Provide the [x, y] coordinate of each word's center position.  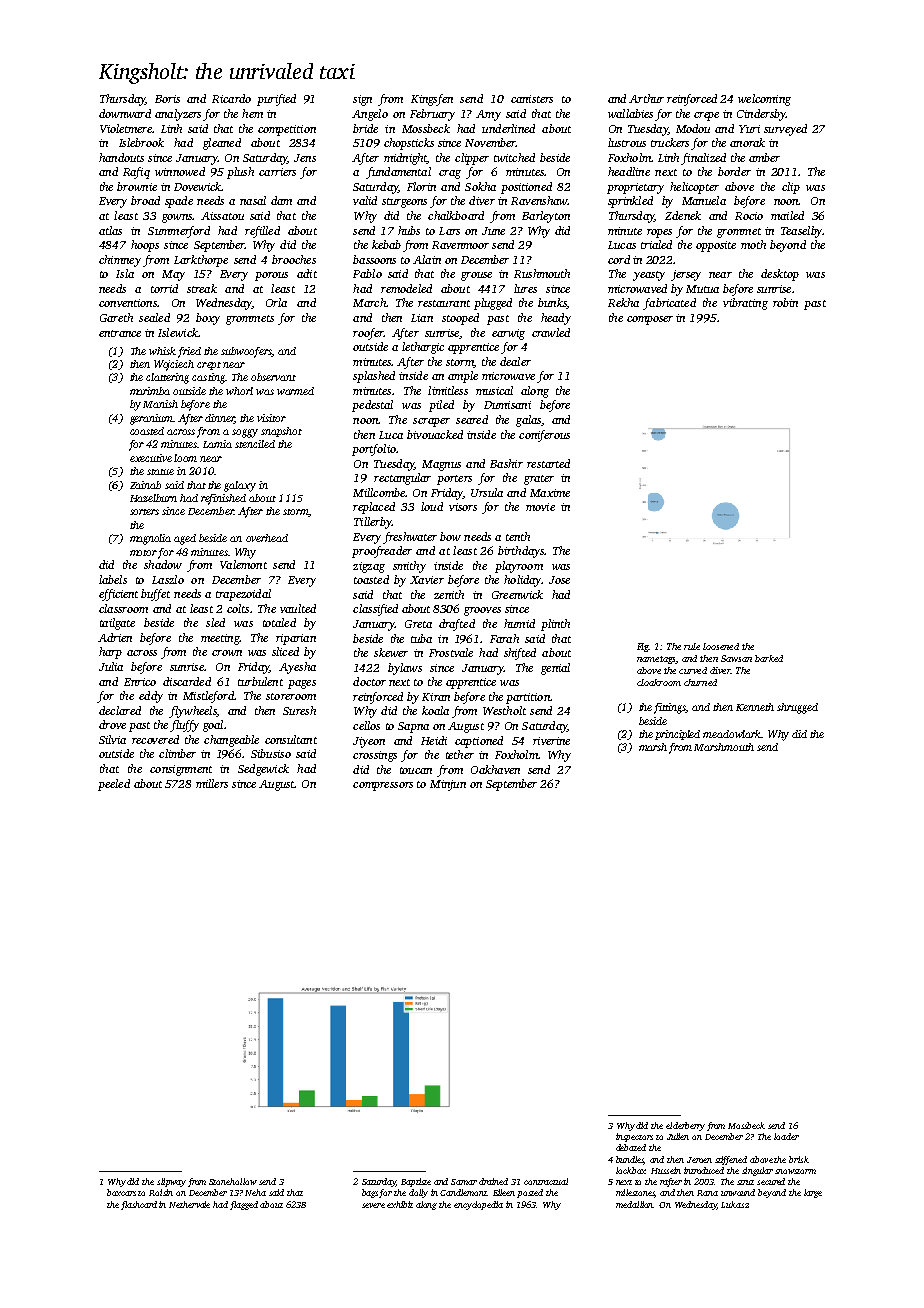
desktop [780, 275]
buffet [155, 595]
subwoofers [246, 352]
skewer [391, 652]
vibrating [745, 304]
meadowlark [732, 734]
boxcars [121, 1192]
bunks [552, 303]
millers [212, 783]
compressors [383, 786]
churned [700, 682]
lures [525, 288]
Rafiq [136, 173]
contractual [546, 1181]
